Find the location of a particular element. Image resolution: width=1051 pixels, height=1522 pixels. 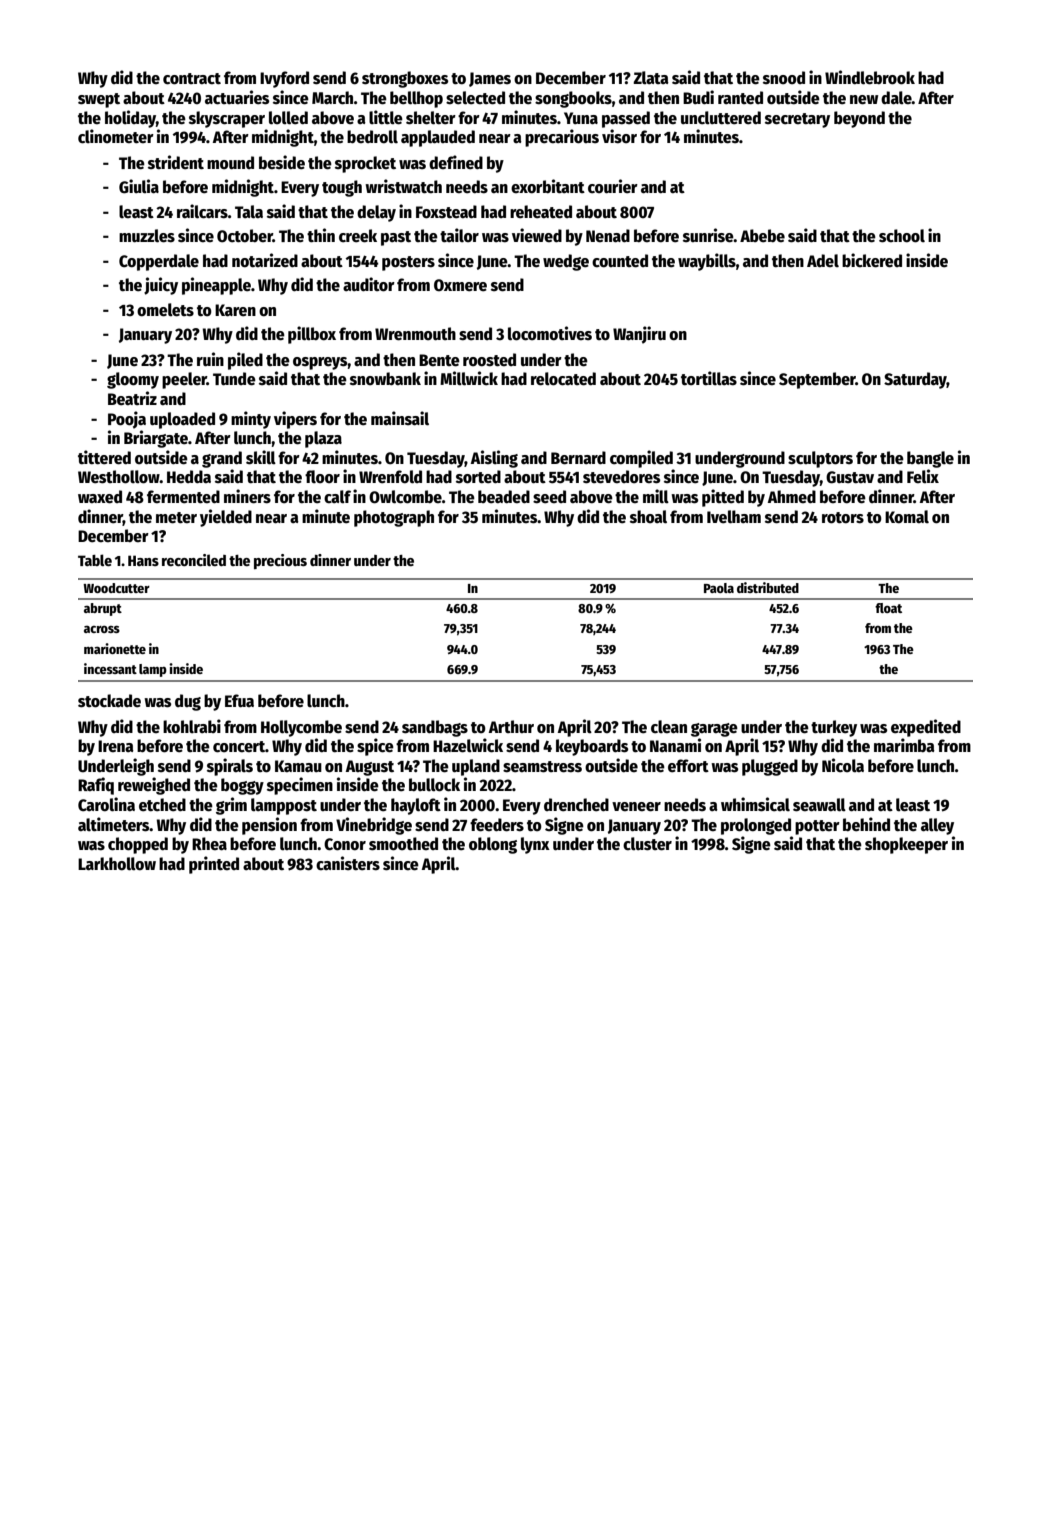

Hollycombe is located at coordinates (301, 728).
